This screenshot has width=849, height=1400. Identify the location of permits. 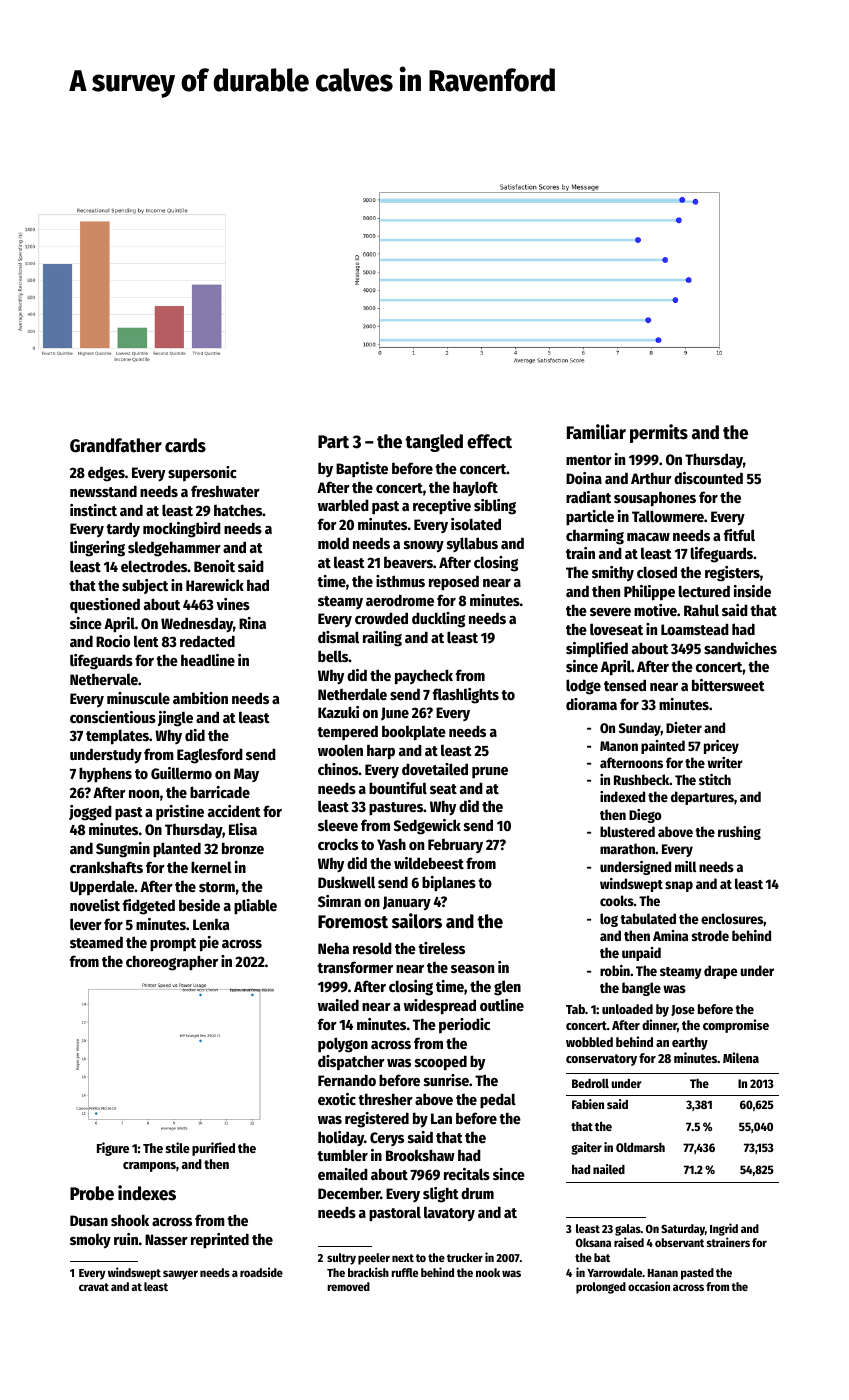
(659, 433).
